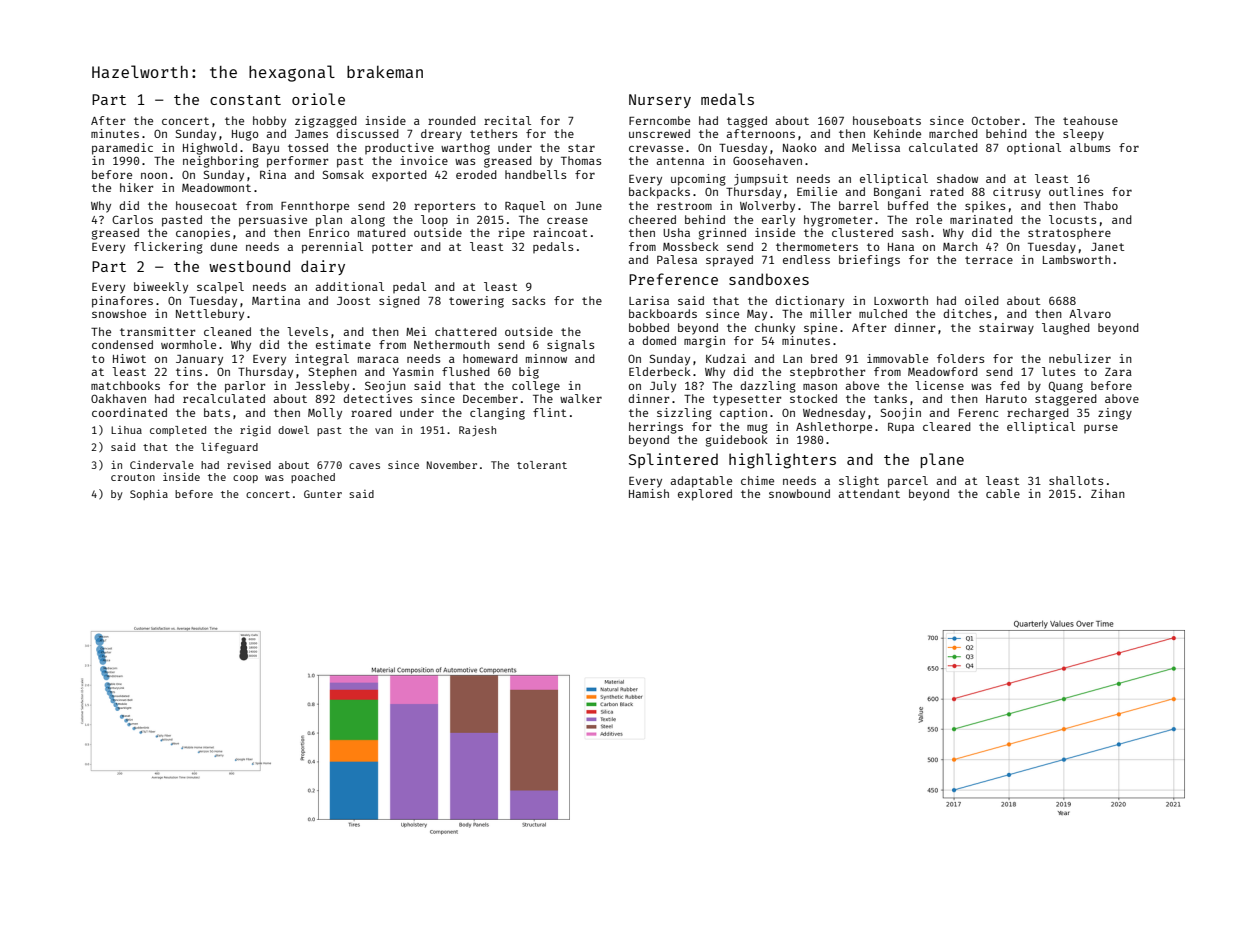  What do you see at coordinates (1077, 259) in the image?
I see `Lambsworth` at bounding box center [1077, 259].
